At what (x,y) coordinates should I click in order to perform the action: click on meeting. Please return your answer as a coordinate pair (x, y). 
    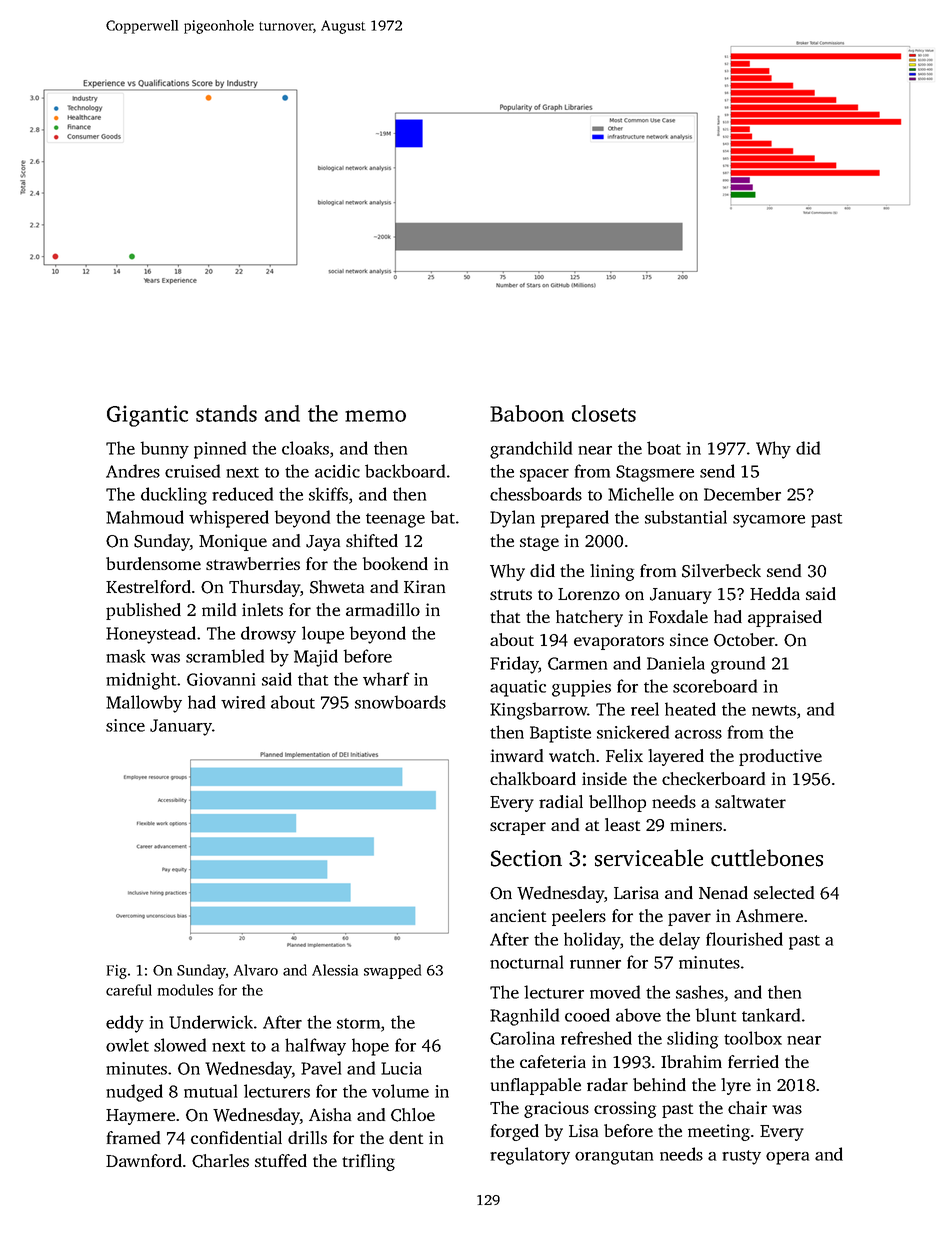
    Looking at the image, I should click on (719, 1132).
